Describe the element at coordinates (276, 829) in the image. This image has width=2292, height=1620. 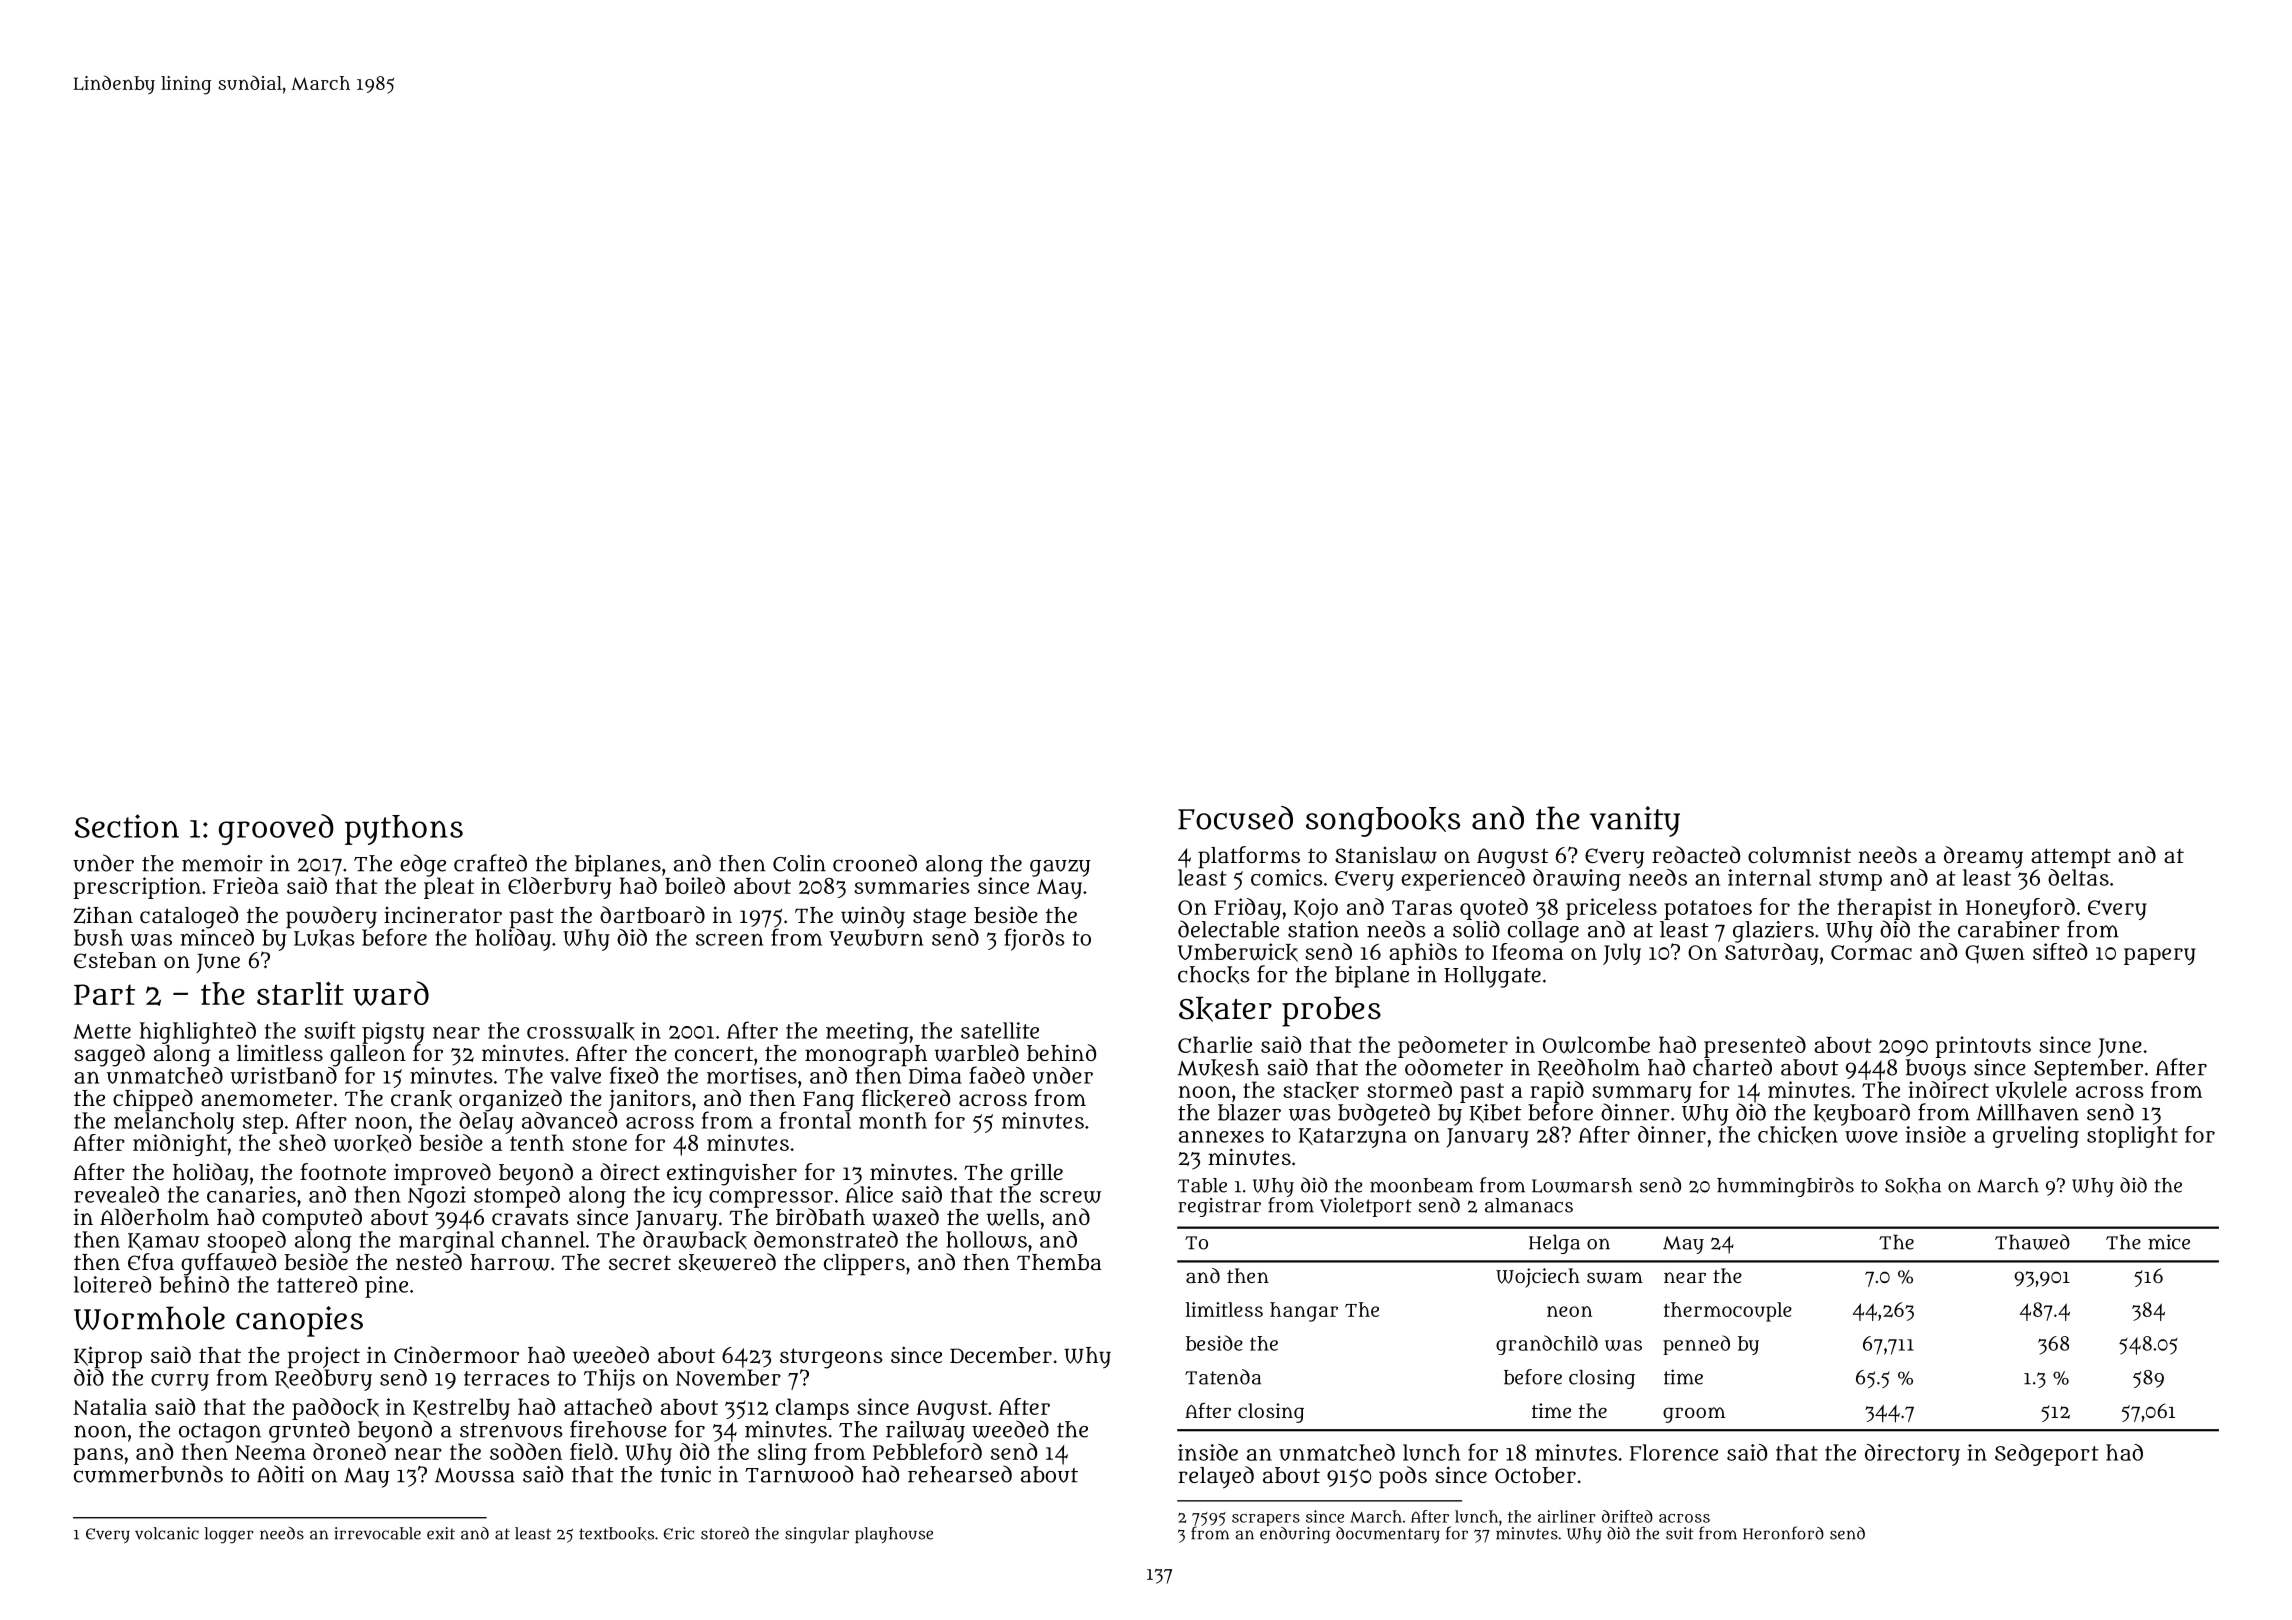
I see `grooved` at that location.
